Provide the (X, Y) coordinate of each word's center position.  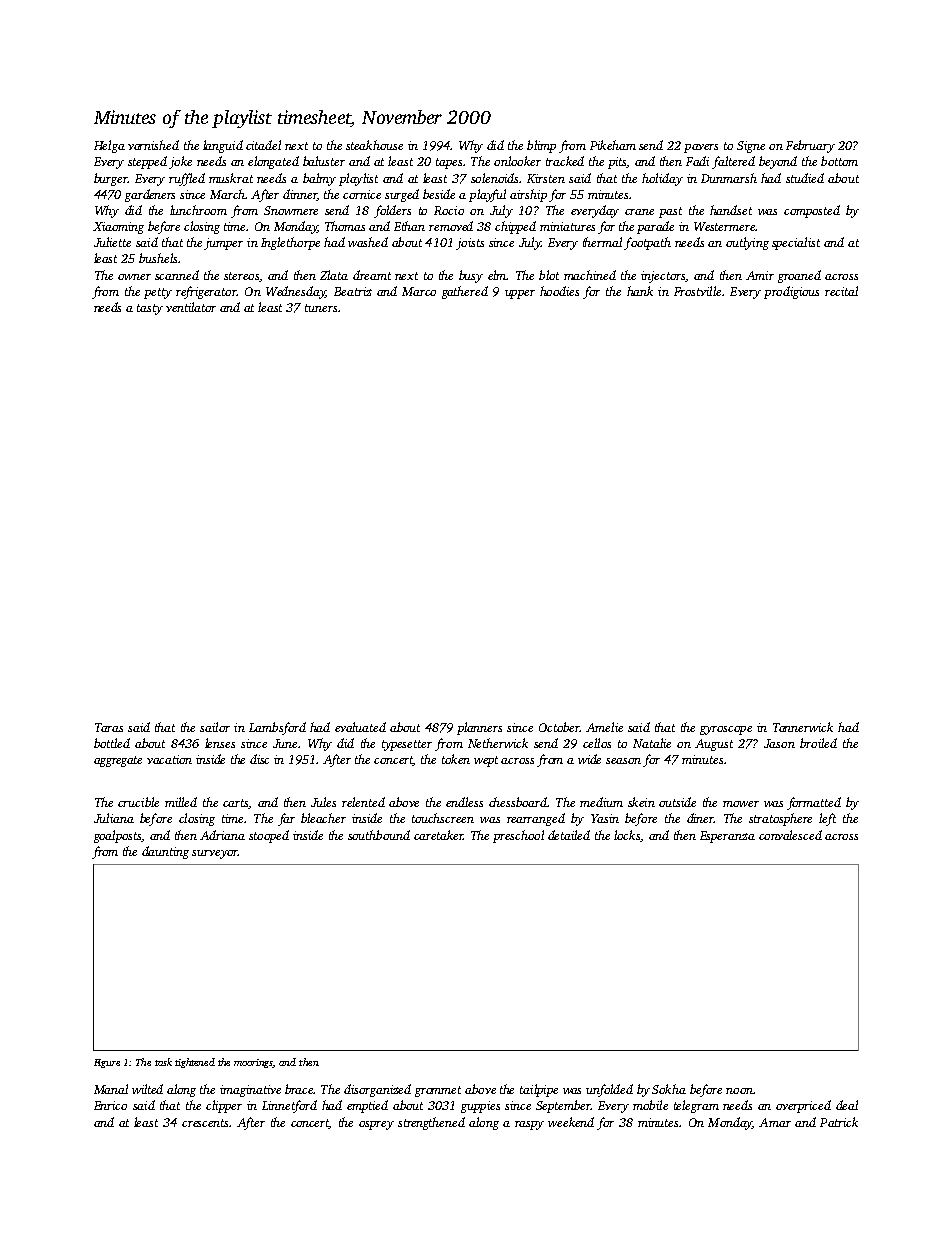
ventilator (191, 307)
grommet (438, 1091)
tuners (321, 308)
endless (464, 802)
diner (700, 818)
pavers (701, 148)
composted (812, 211)
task (163, 1062)
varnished (153, 145)
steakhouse (374, 145)
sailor (215, 727)
